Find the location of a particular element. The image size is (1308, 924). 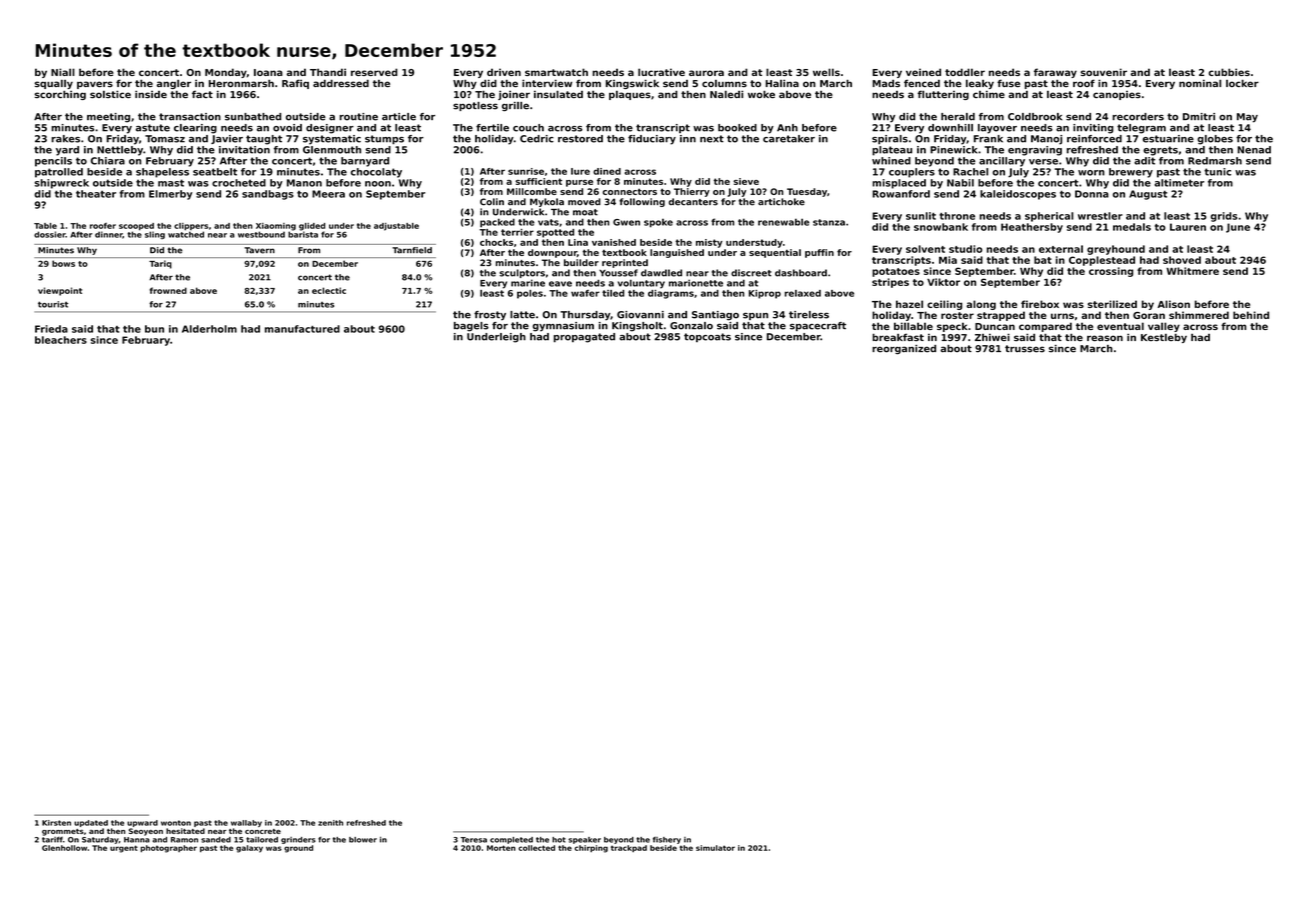

aurora is located at coordinates (706, 73).
